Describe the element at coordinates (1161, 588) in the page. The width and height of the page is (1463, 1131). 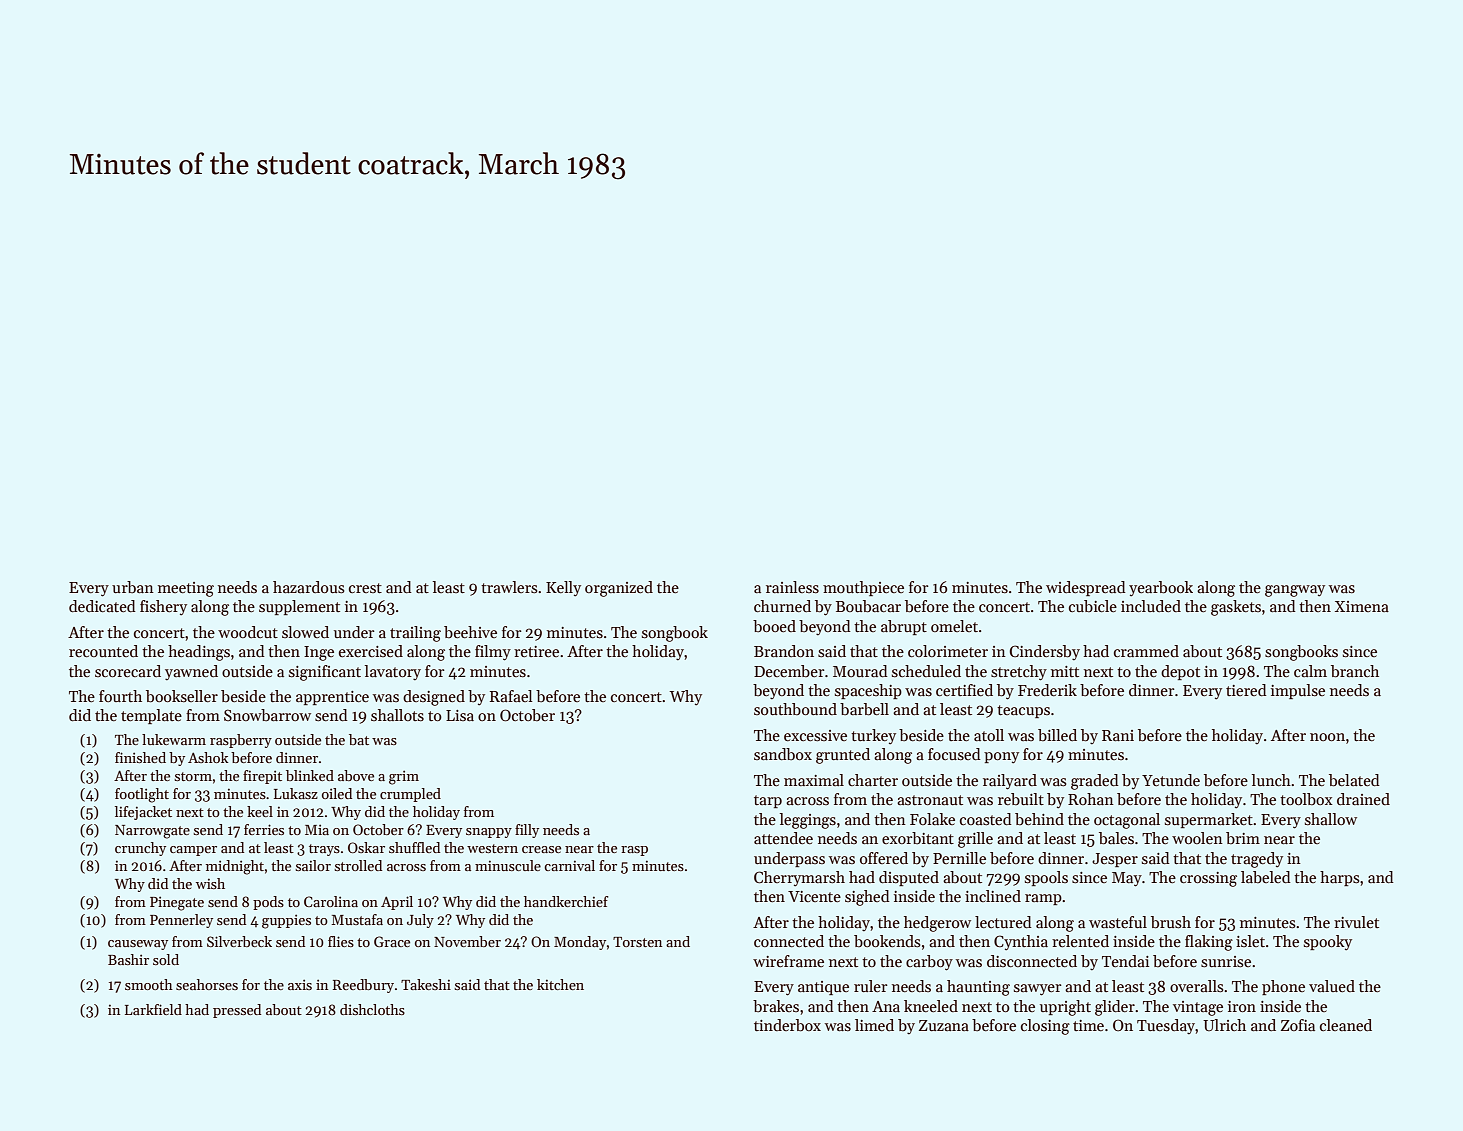
I see `yearbook` at that location.
